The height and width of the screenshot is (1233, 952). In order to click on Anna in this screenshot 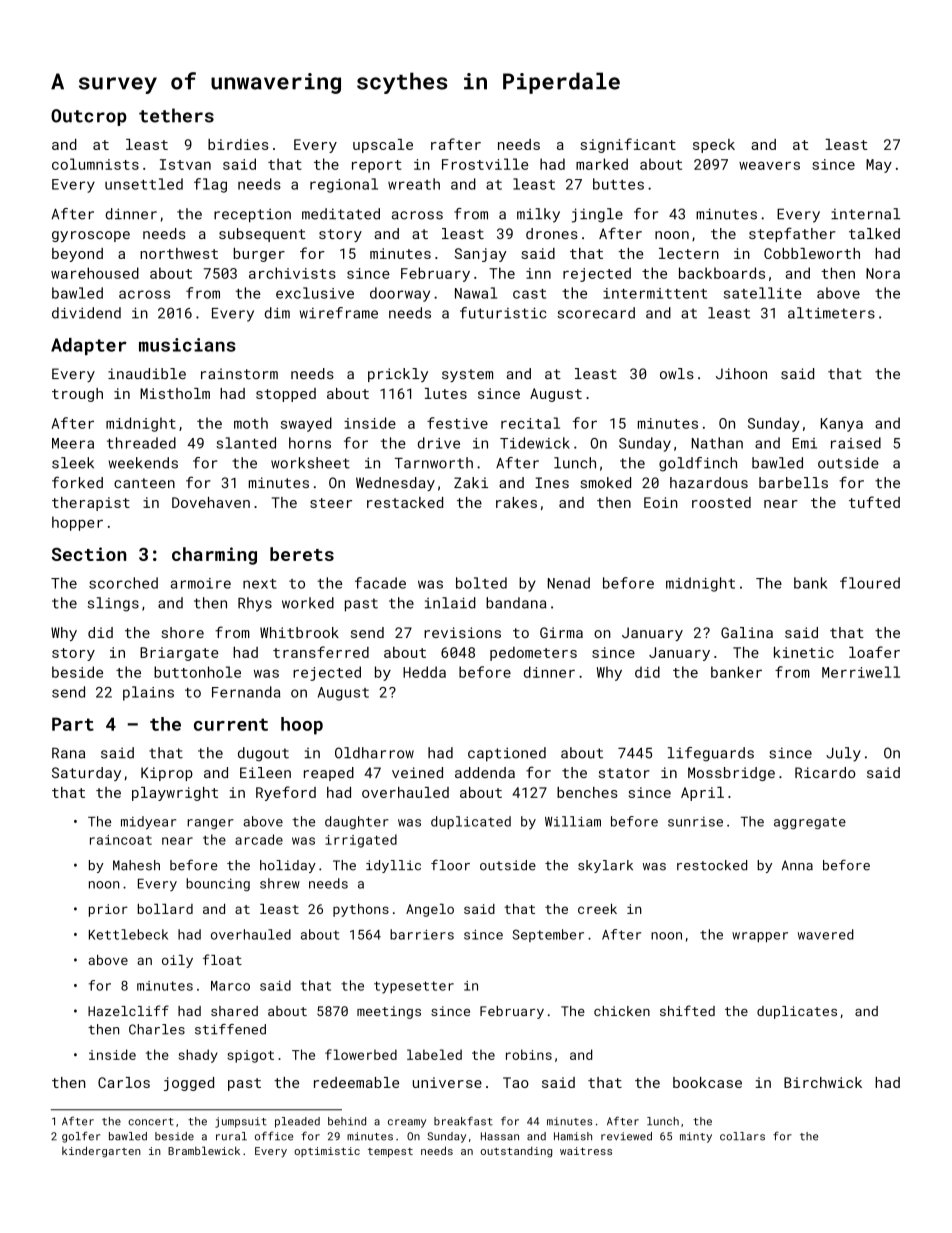, I will do `click(797, 865)`.
